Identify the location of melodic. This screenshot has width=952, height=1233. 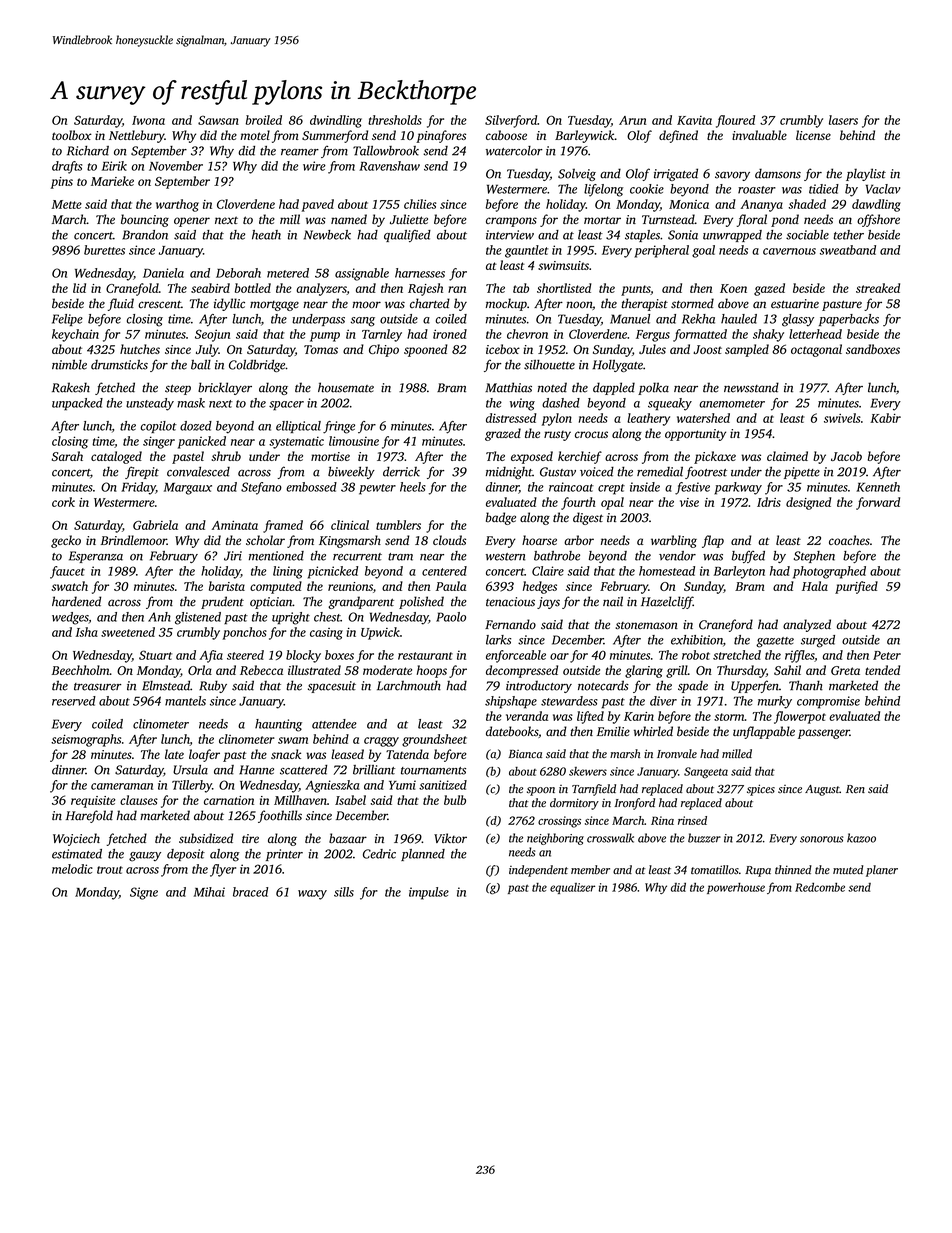
(72, 869).
